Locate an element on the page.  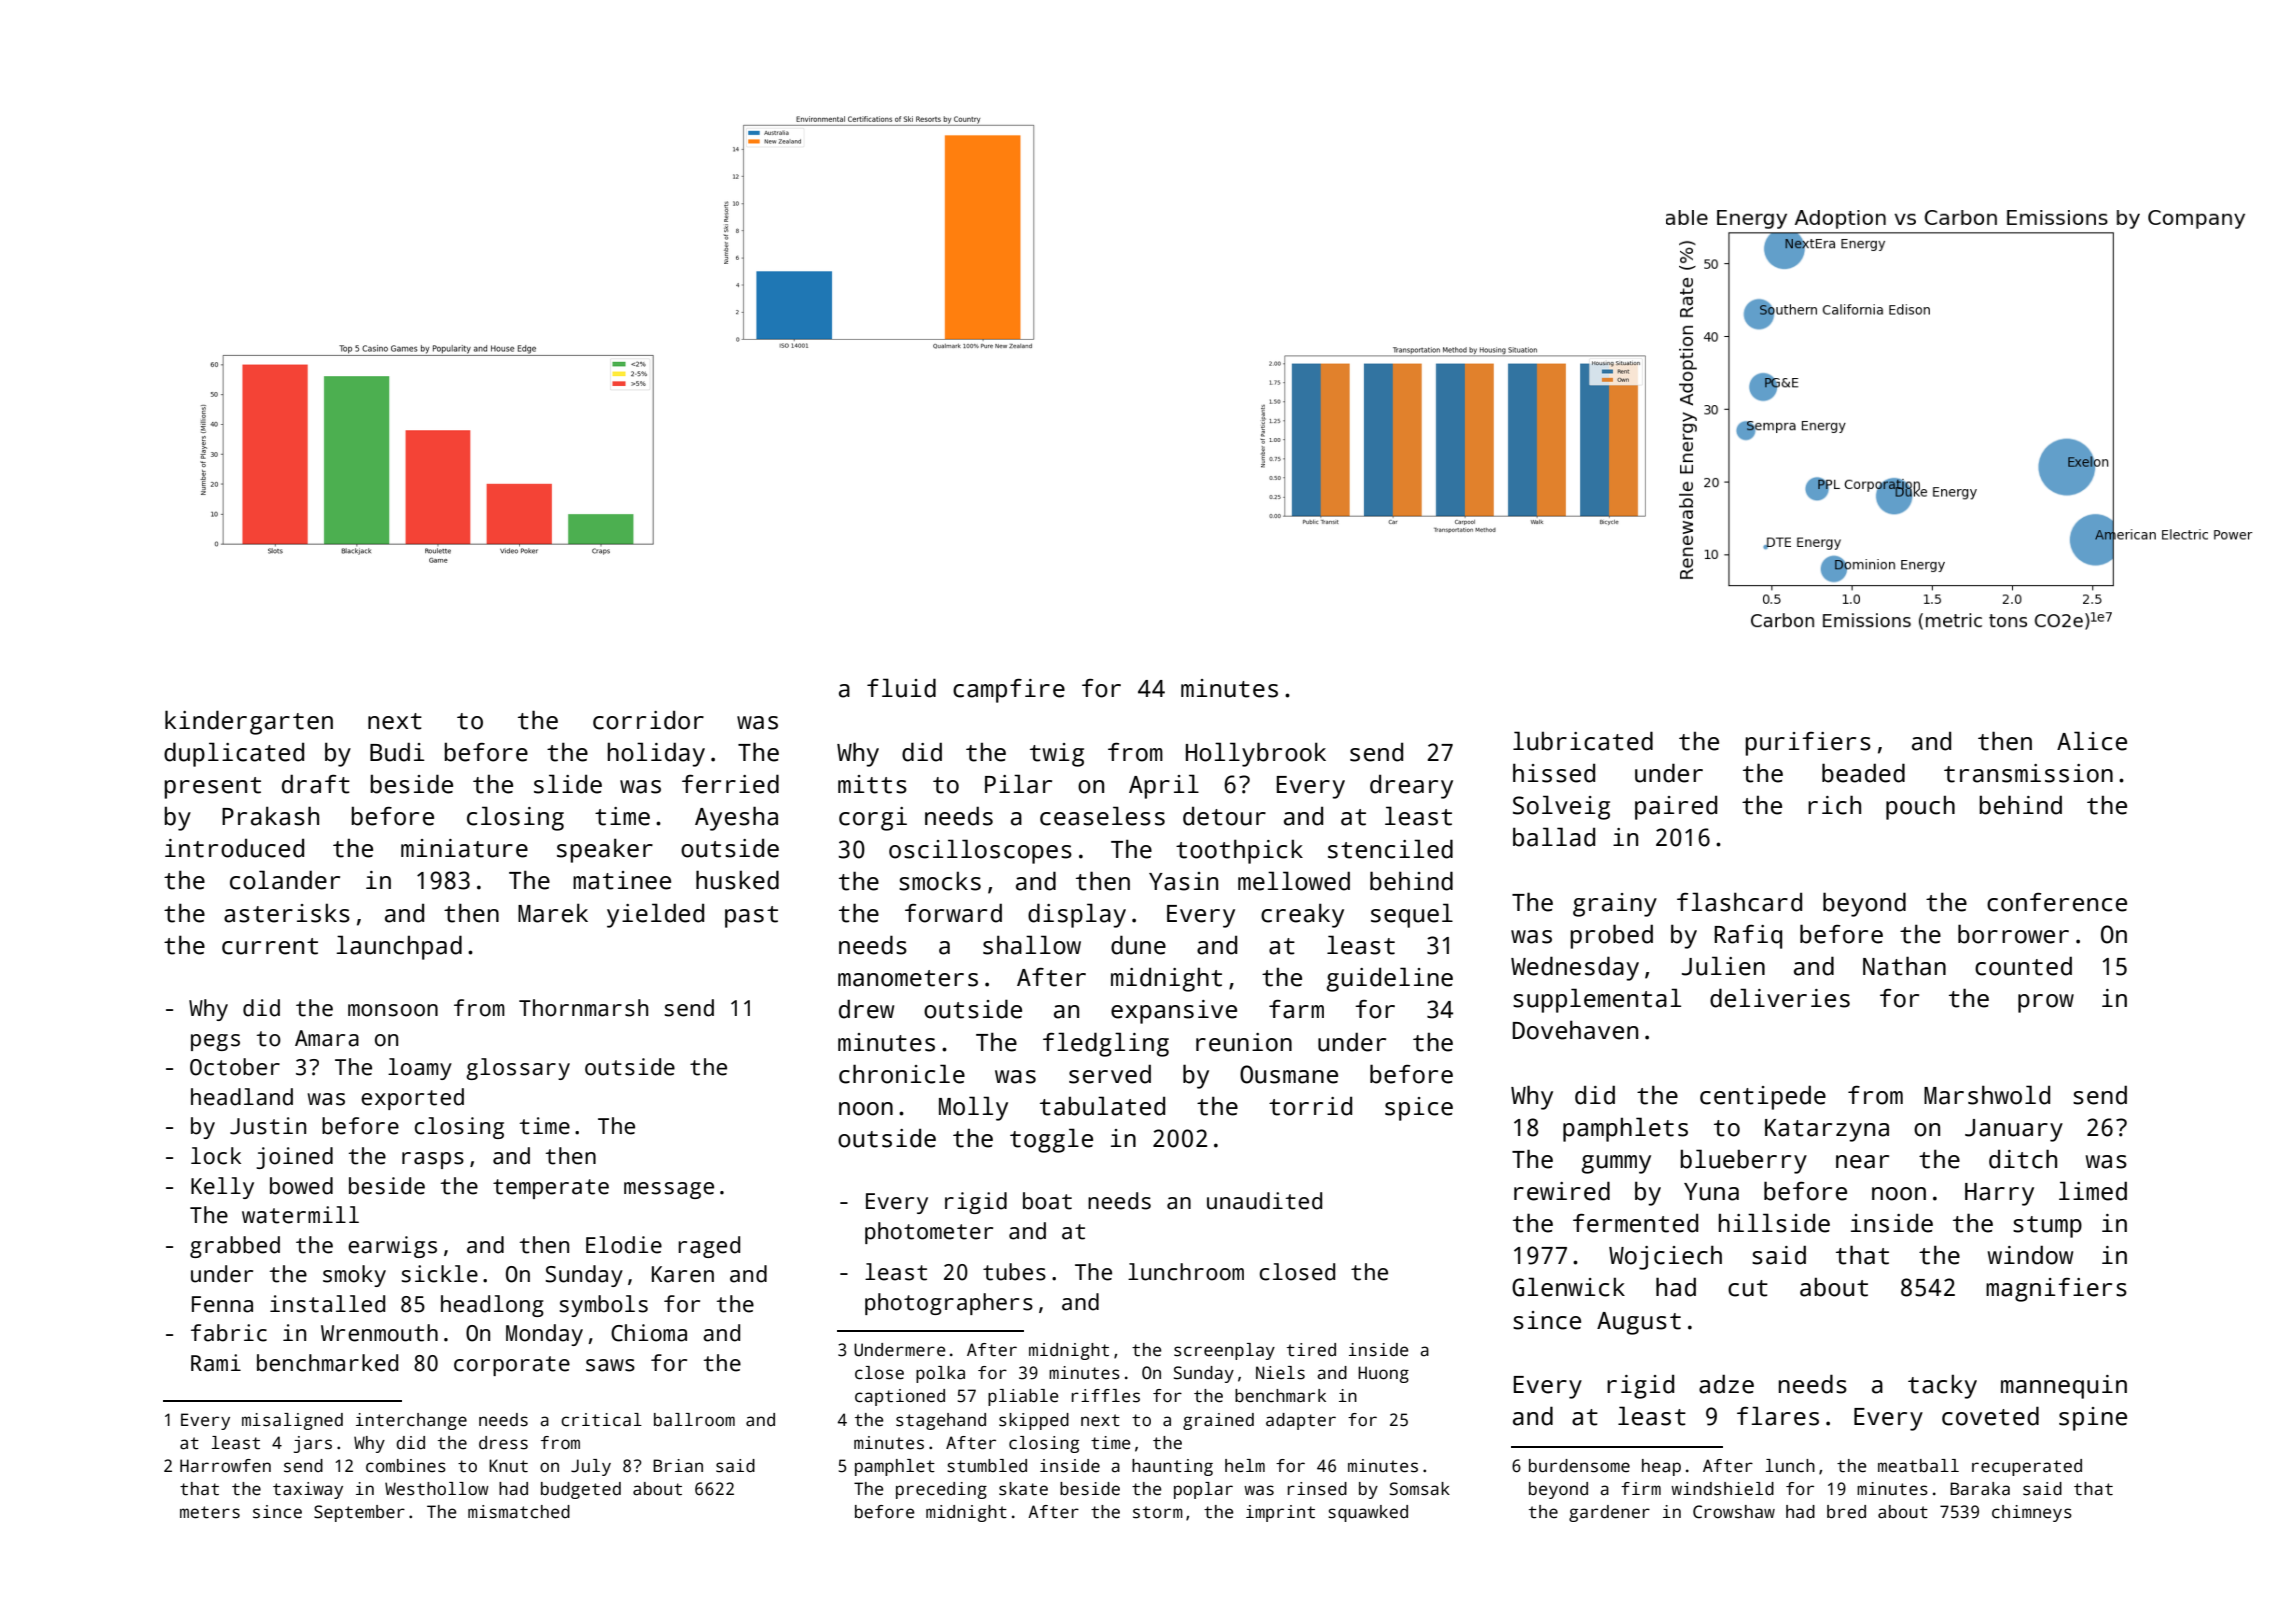
kindergarten is located at coordinates (249, 722).
